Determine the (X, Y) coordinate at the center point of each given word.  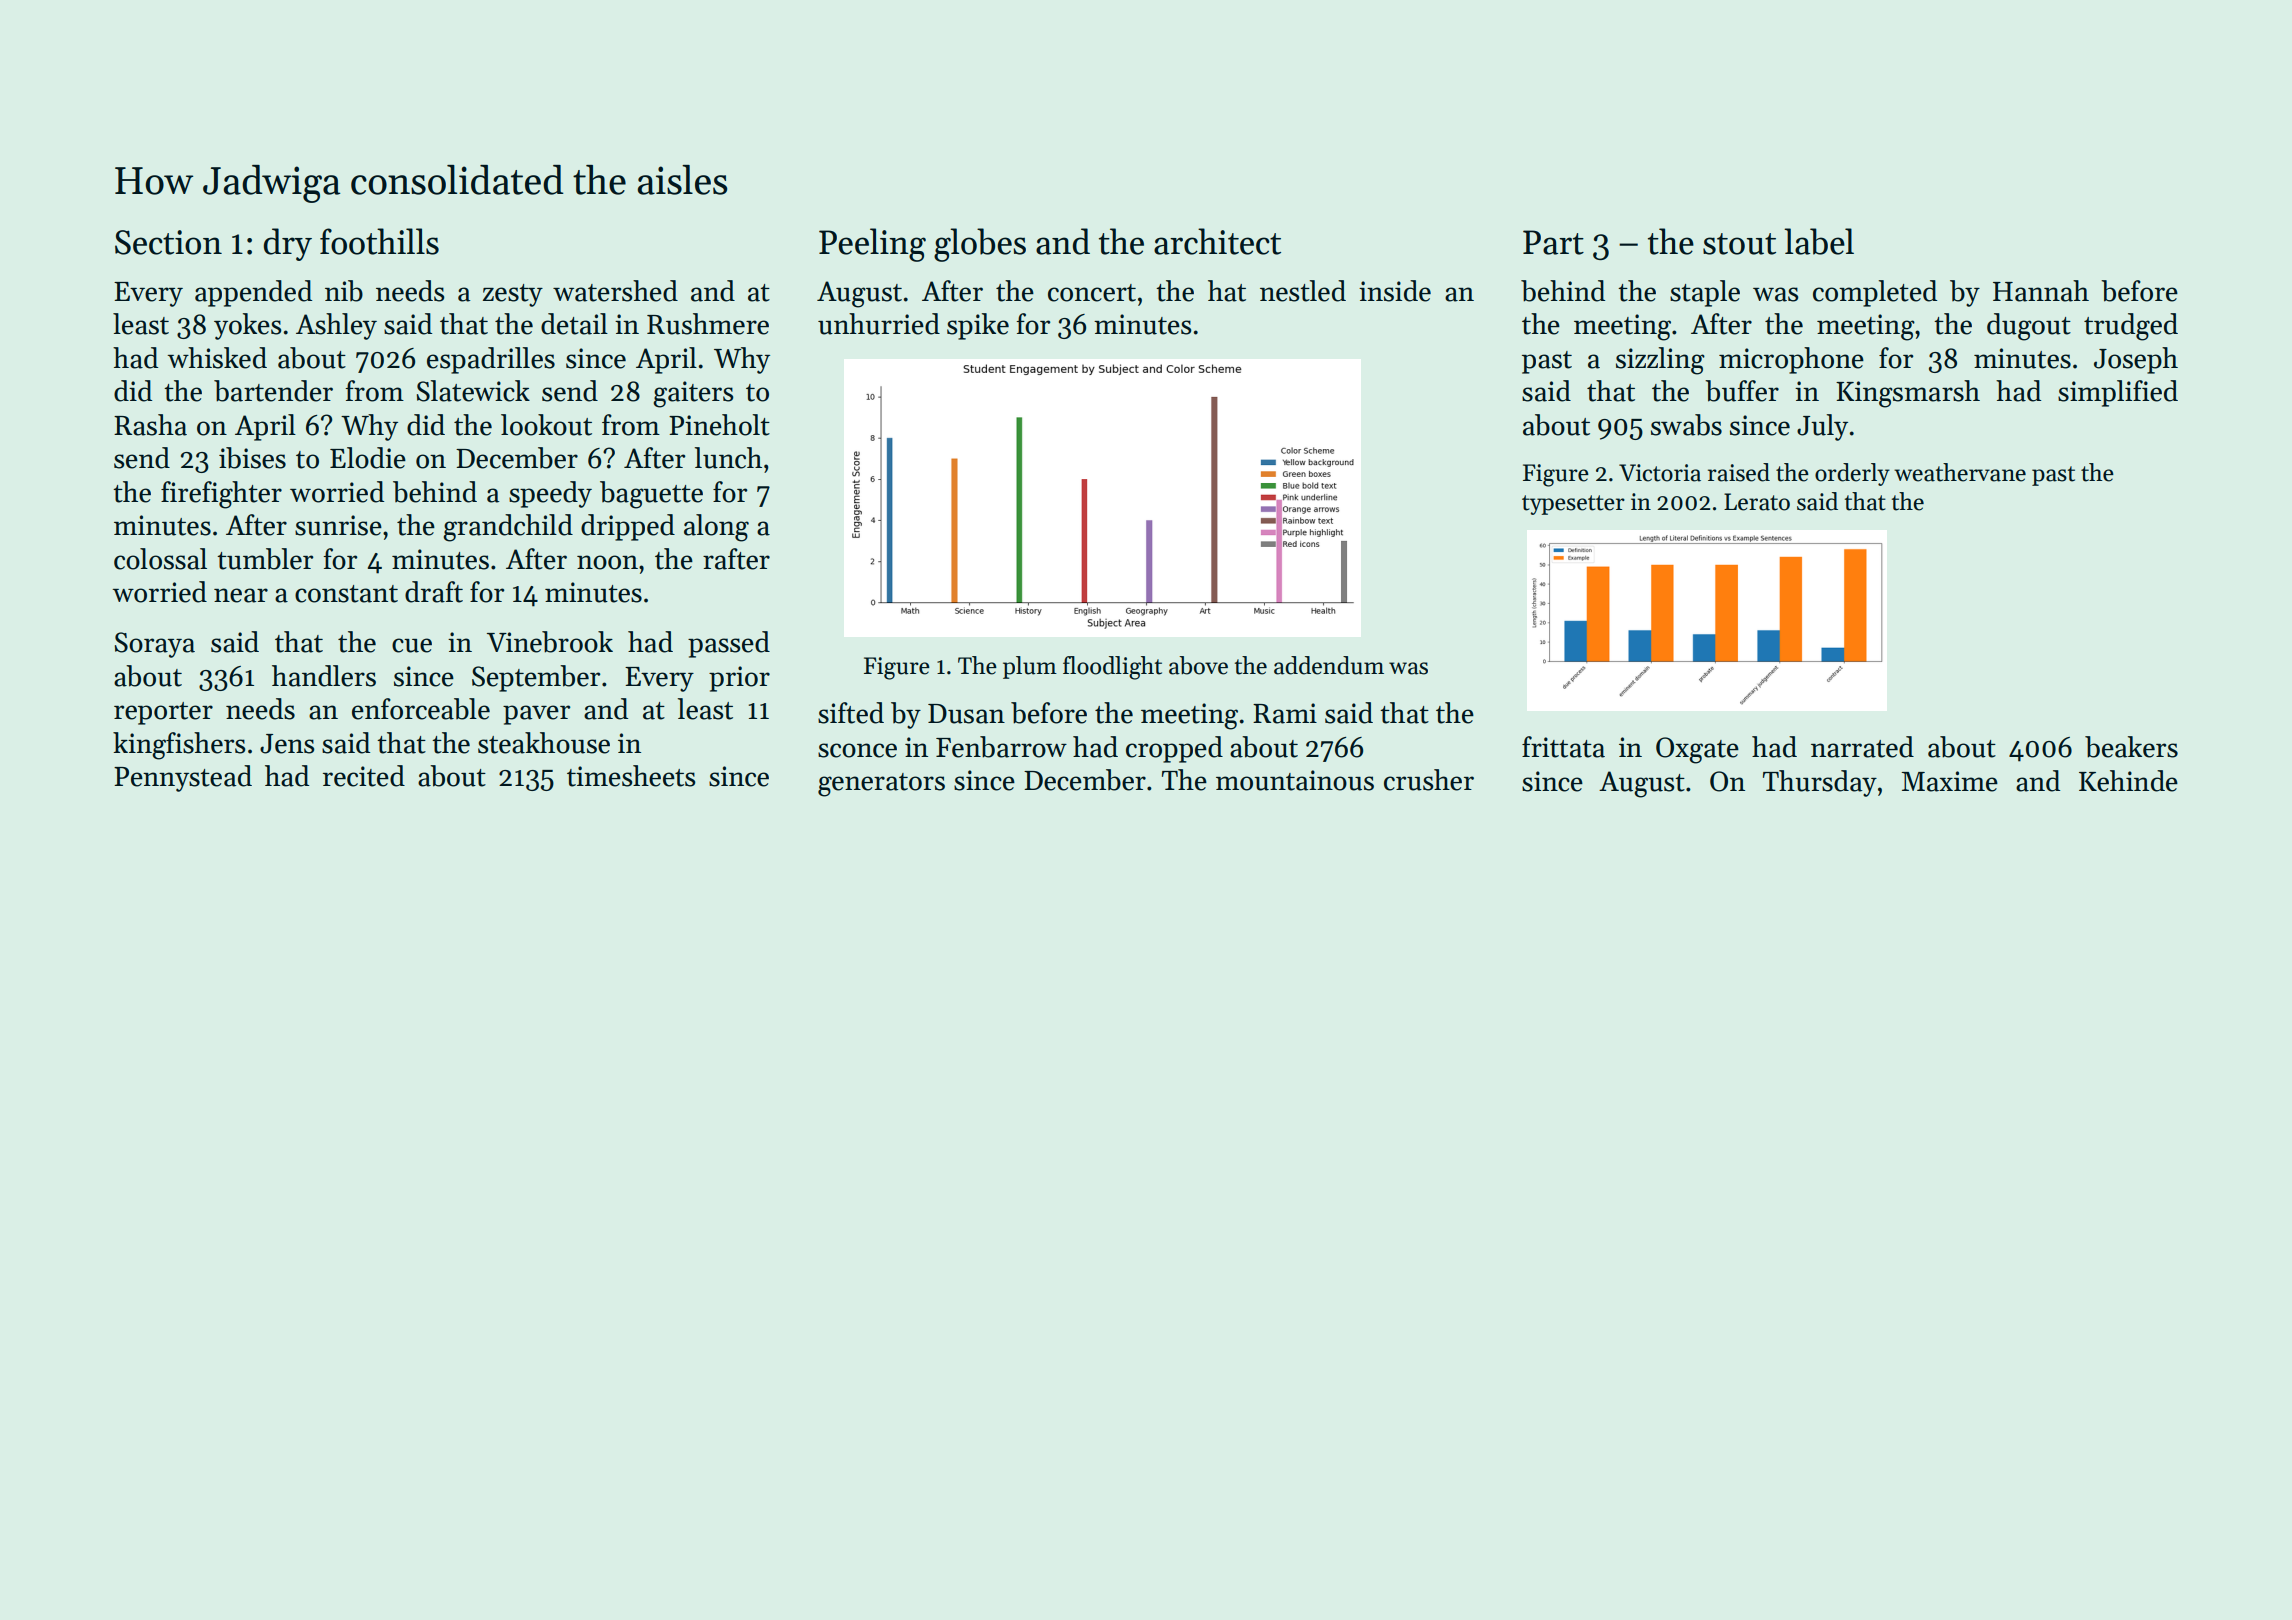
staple (1705, 293)
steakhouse (544, 743)
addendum (1329, 665)
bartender (273, 391)
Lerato (1757, 502)
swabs (1686, 425)
